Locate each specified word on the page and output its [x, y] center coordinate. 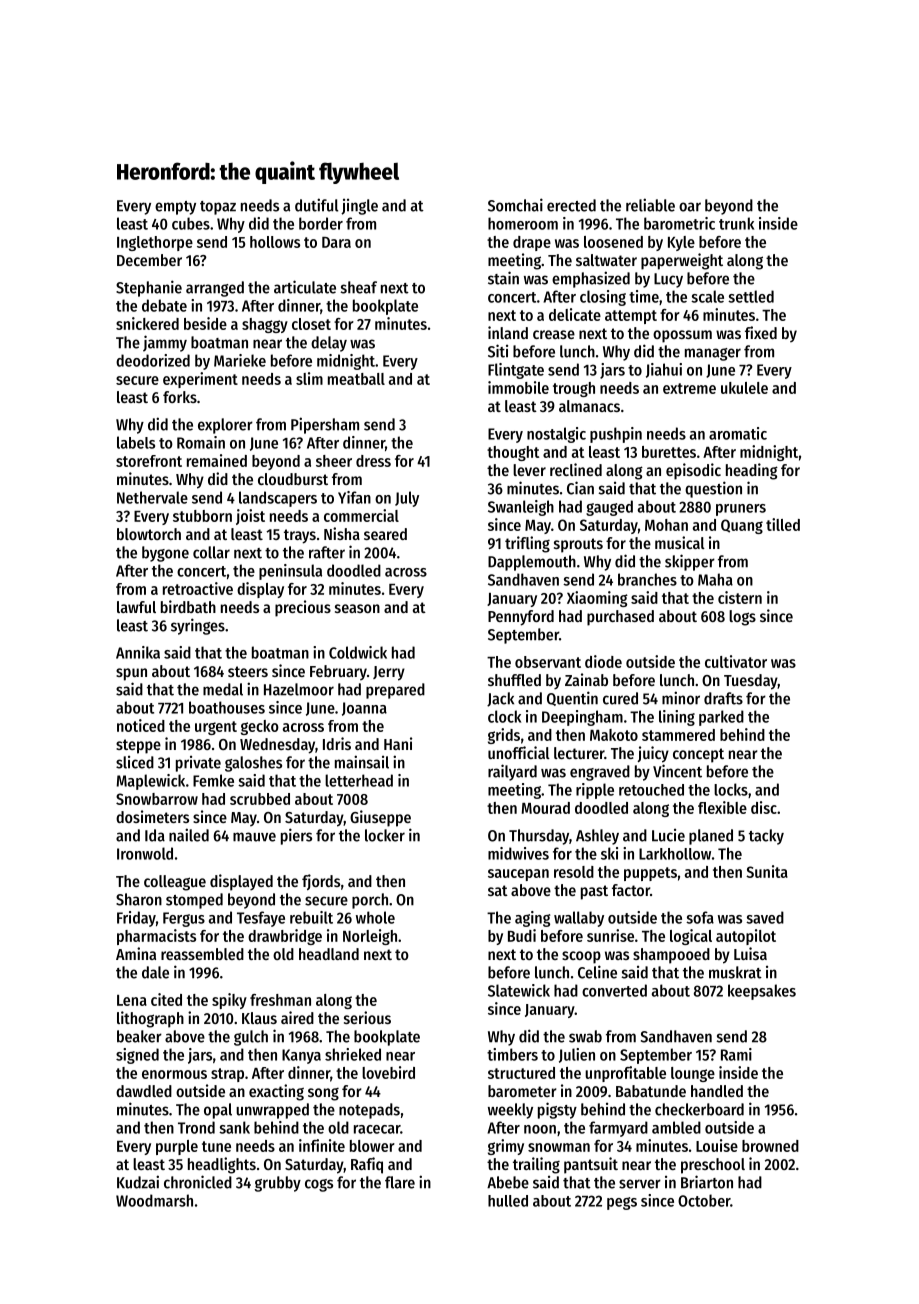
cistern [740, 597]
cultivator [736, 661]
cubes [191, 223]
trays [300, 536]
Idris [337, 743]
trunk [736, 223]
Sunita [767, 871]
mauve [254, 837]
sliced [135, 762]
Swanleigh [521, 508]
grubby [278, 1184]
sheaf [359, 287]
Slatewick [519, 990]
